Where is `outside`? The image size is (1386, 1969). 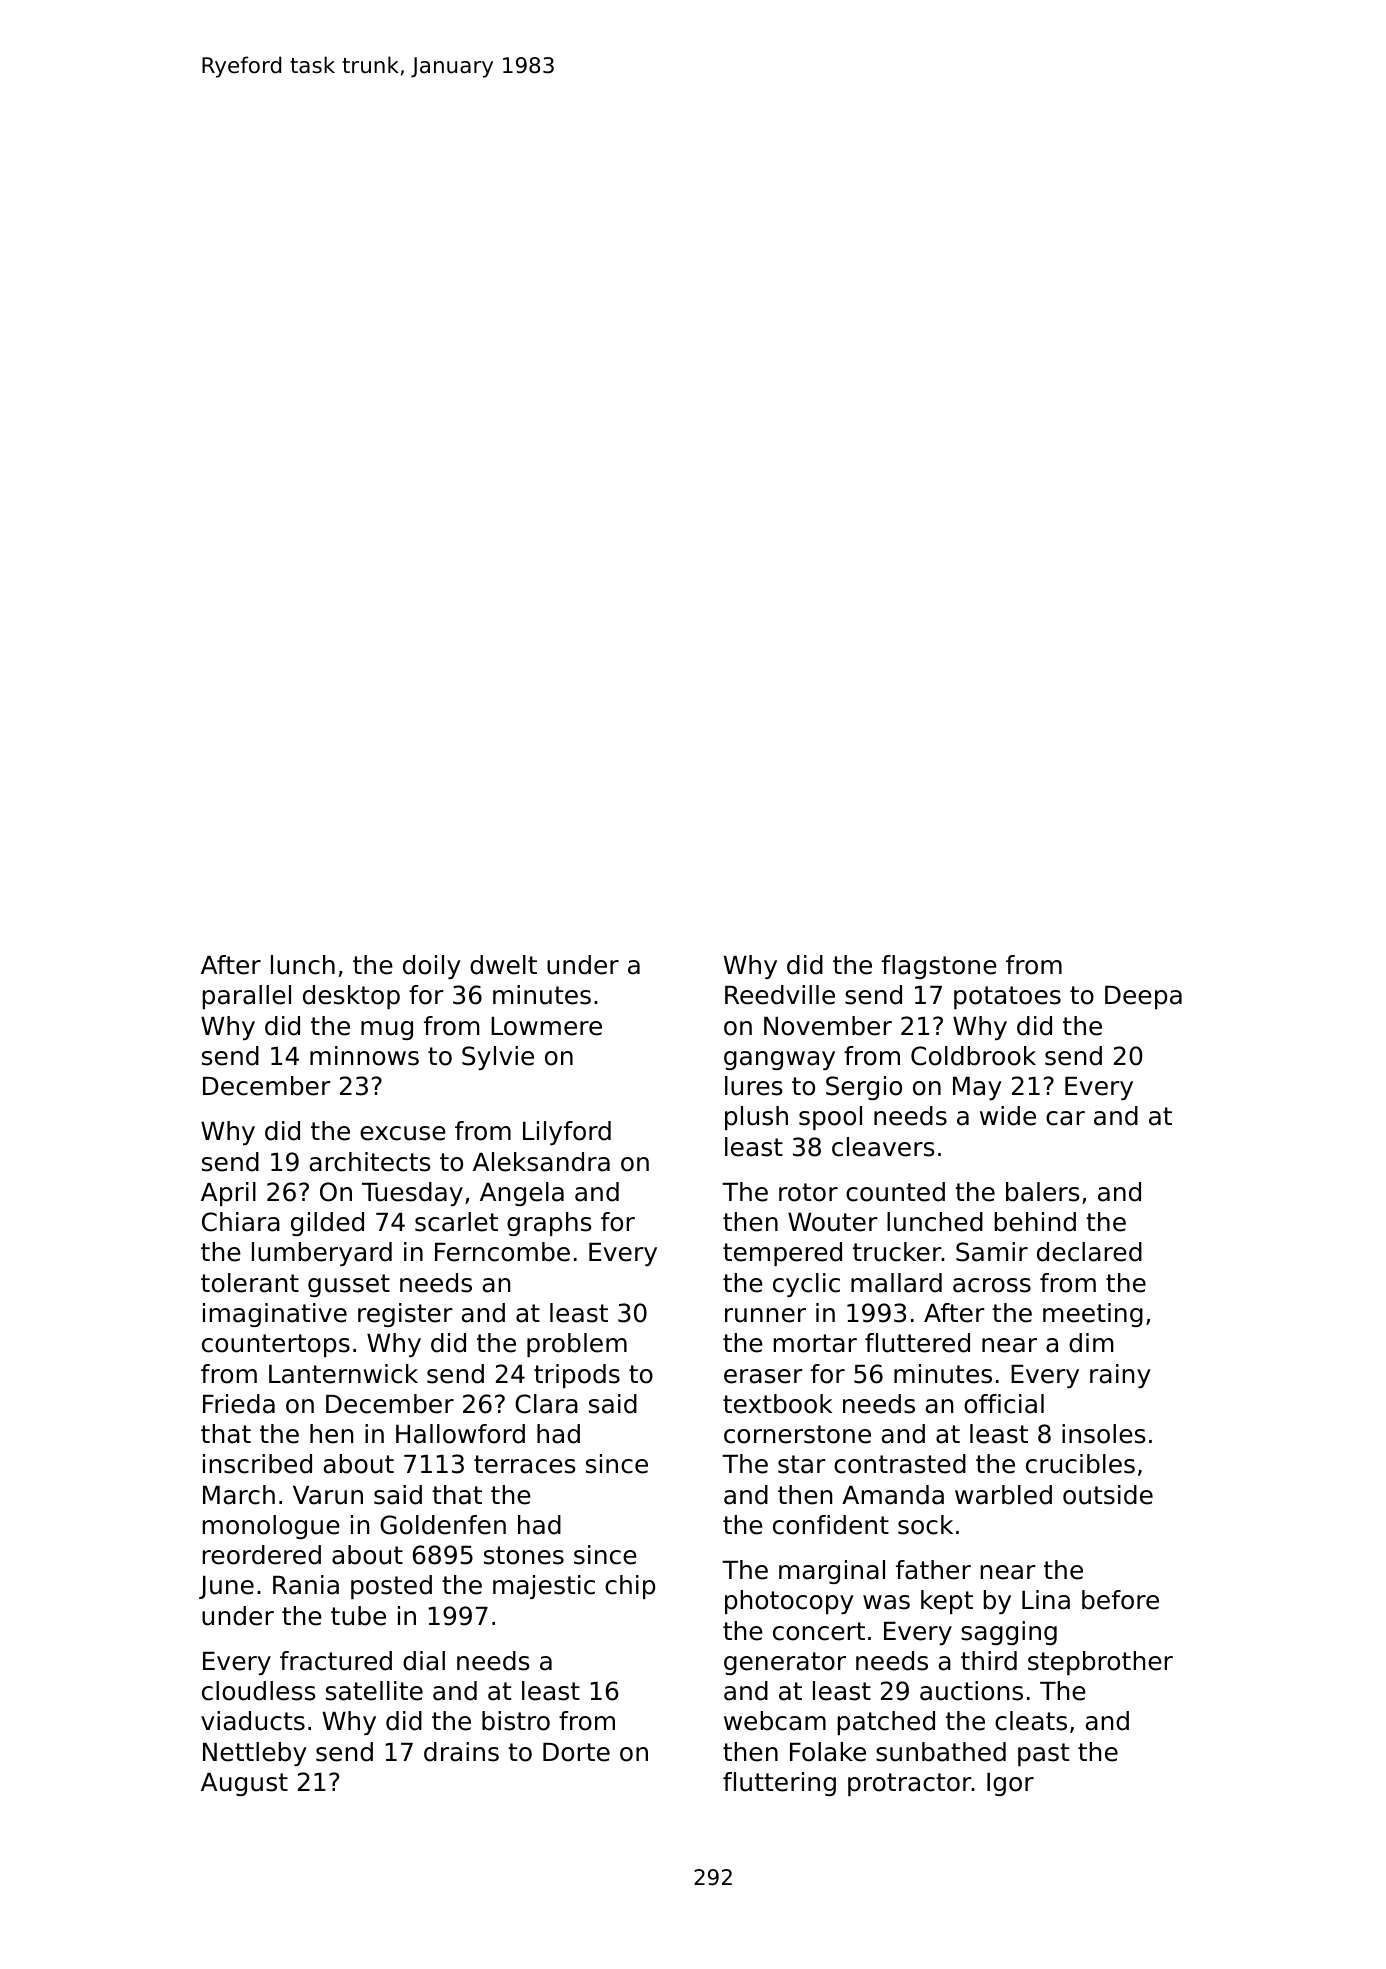 outside is located at coordinates (1108, 1495).
